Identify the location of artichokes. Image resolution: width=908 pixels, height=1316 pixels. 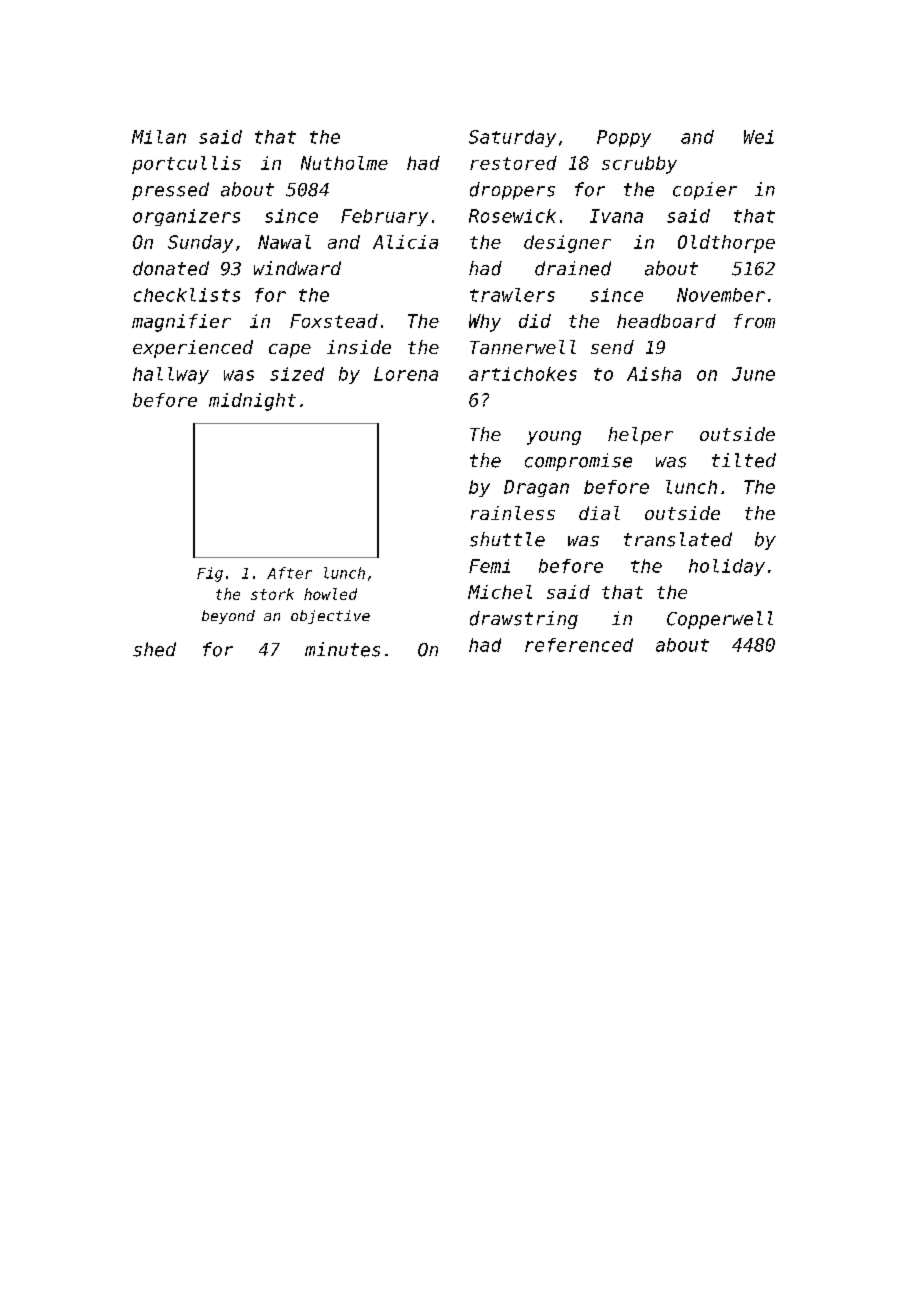
(523, 374).
